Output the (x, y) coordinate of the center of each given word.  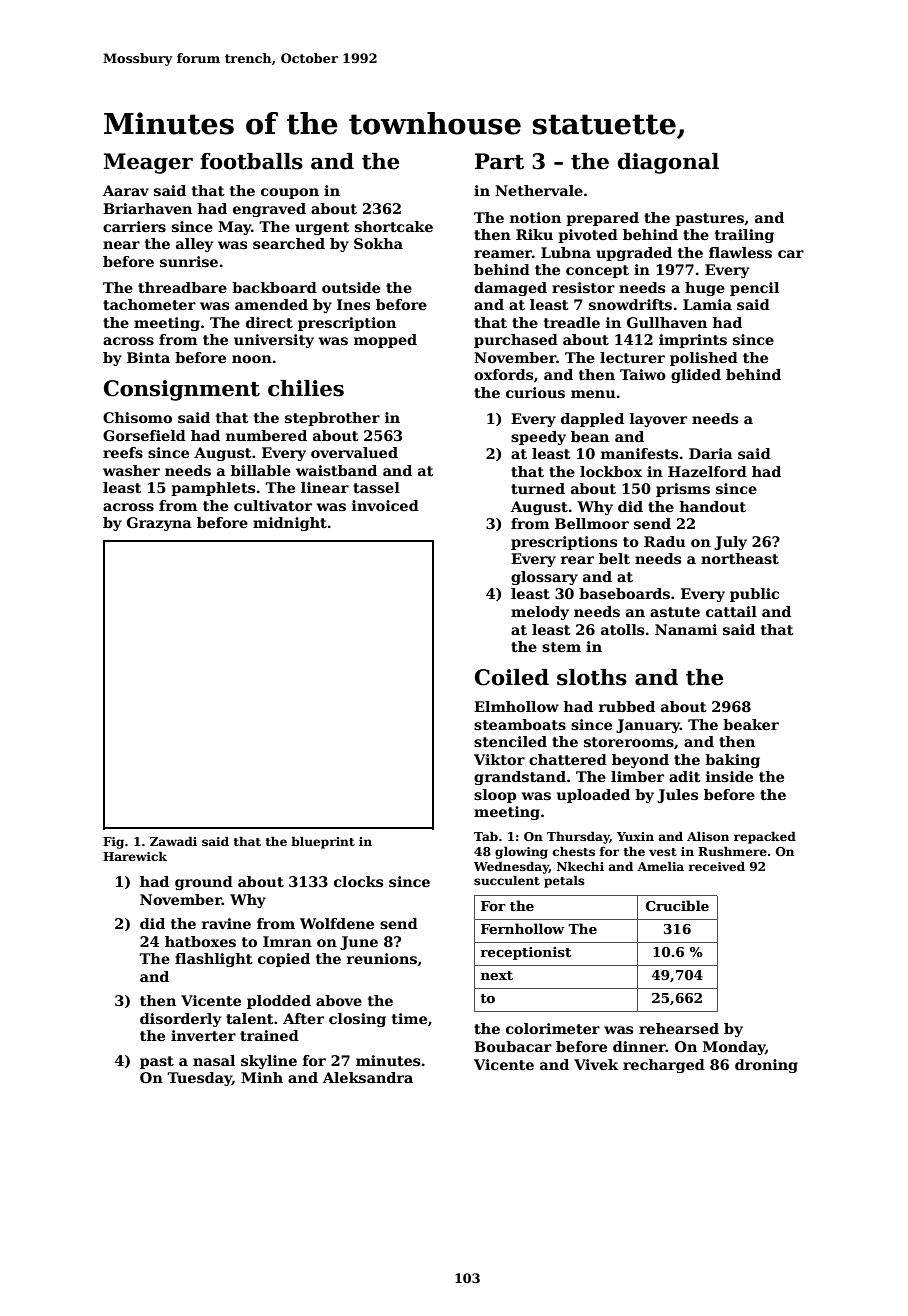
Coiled (512, 677)
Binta (148, 357)
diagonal (668, 163)
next (496, 975)
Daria (711, 453)
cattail (731, 611)
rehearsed (679, 1028)
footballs (251, 161)
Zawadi (173, 841)
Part (499, 161)
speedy (538, 438)
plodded (279, 1002)
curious (535, 392)
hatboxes (200, 941)
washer (131, 470)
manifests (639, 453)
